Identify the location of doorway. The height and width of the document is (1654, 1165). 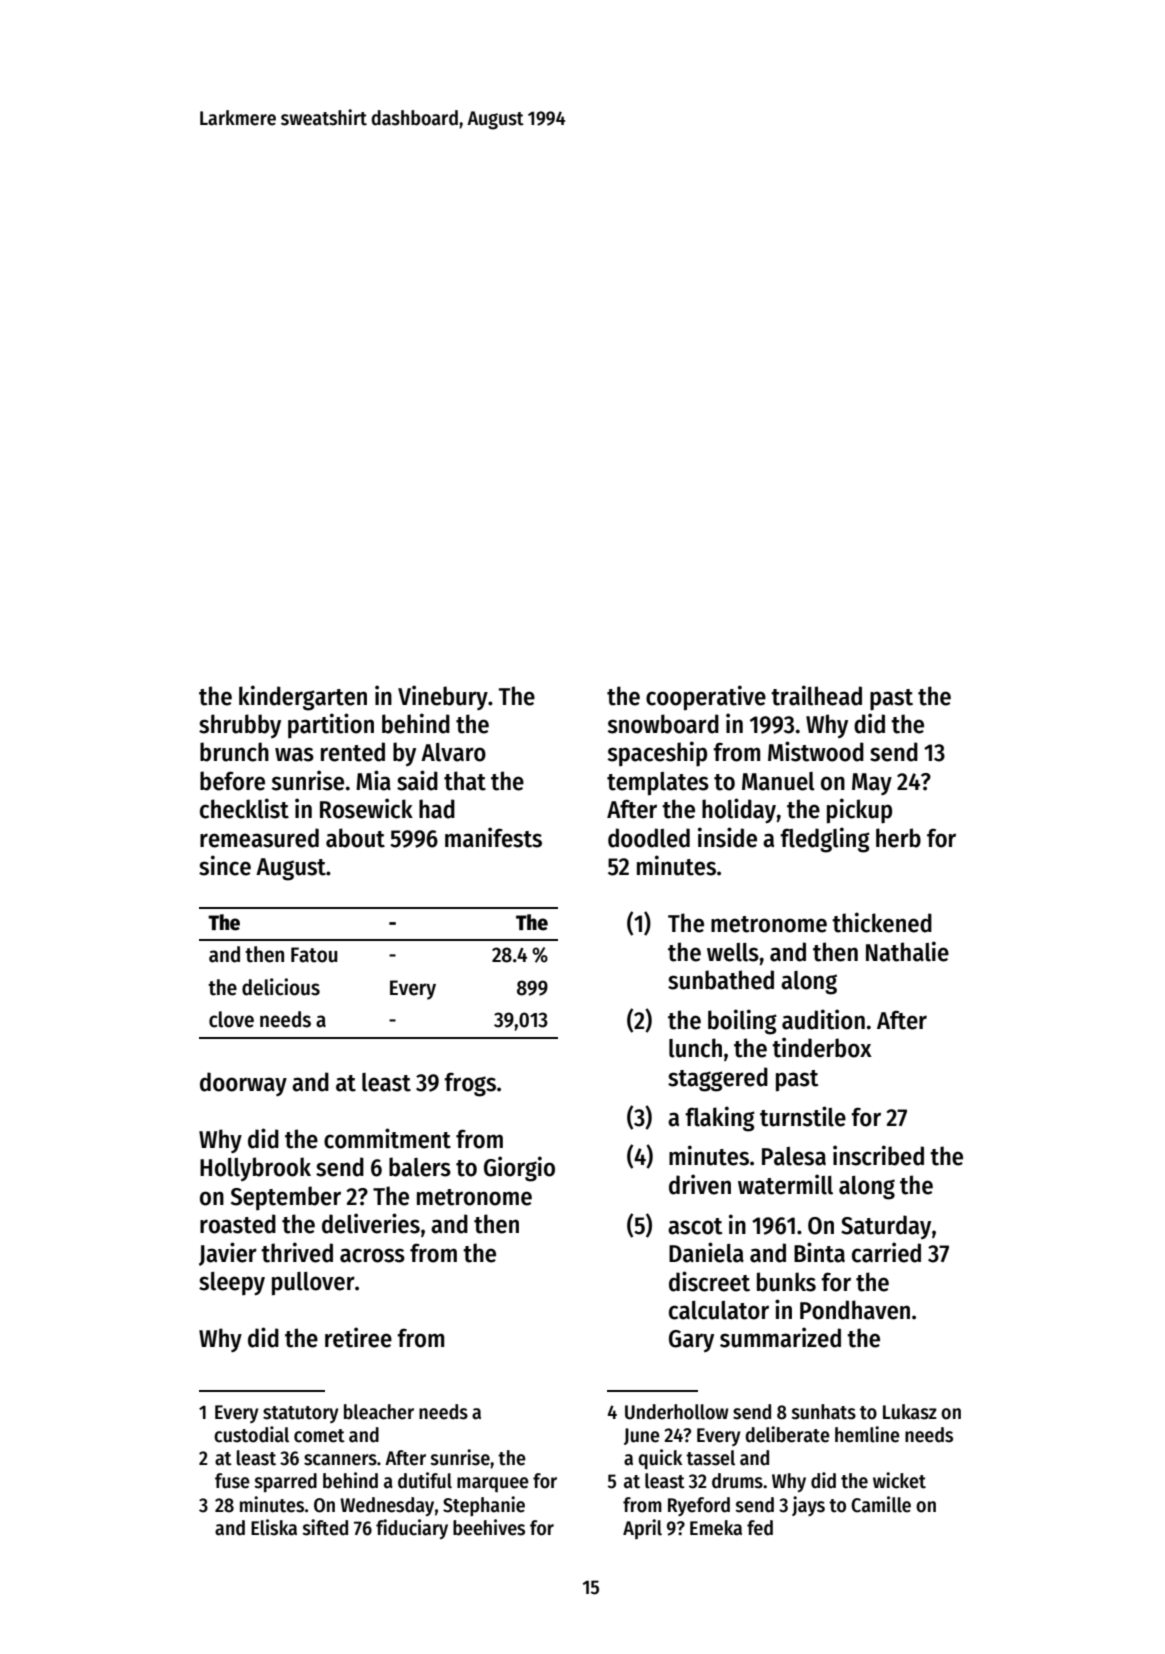
(243, 1084).
